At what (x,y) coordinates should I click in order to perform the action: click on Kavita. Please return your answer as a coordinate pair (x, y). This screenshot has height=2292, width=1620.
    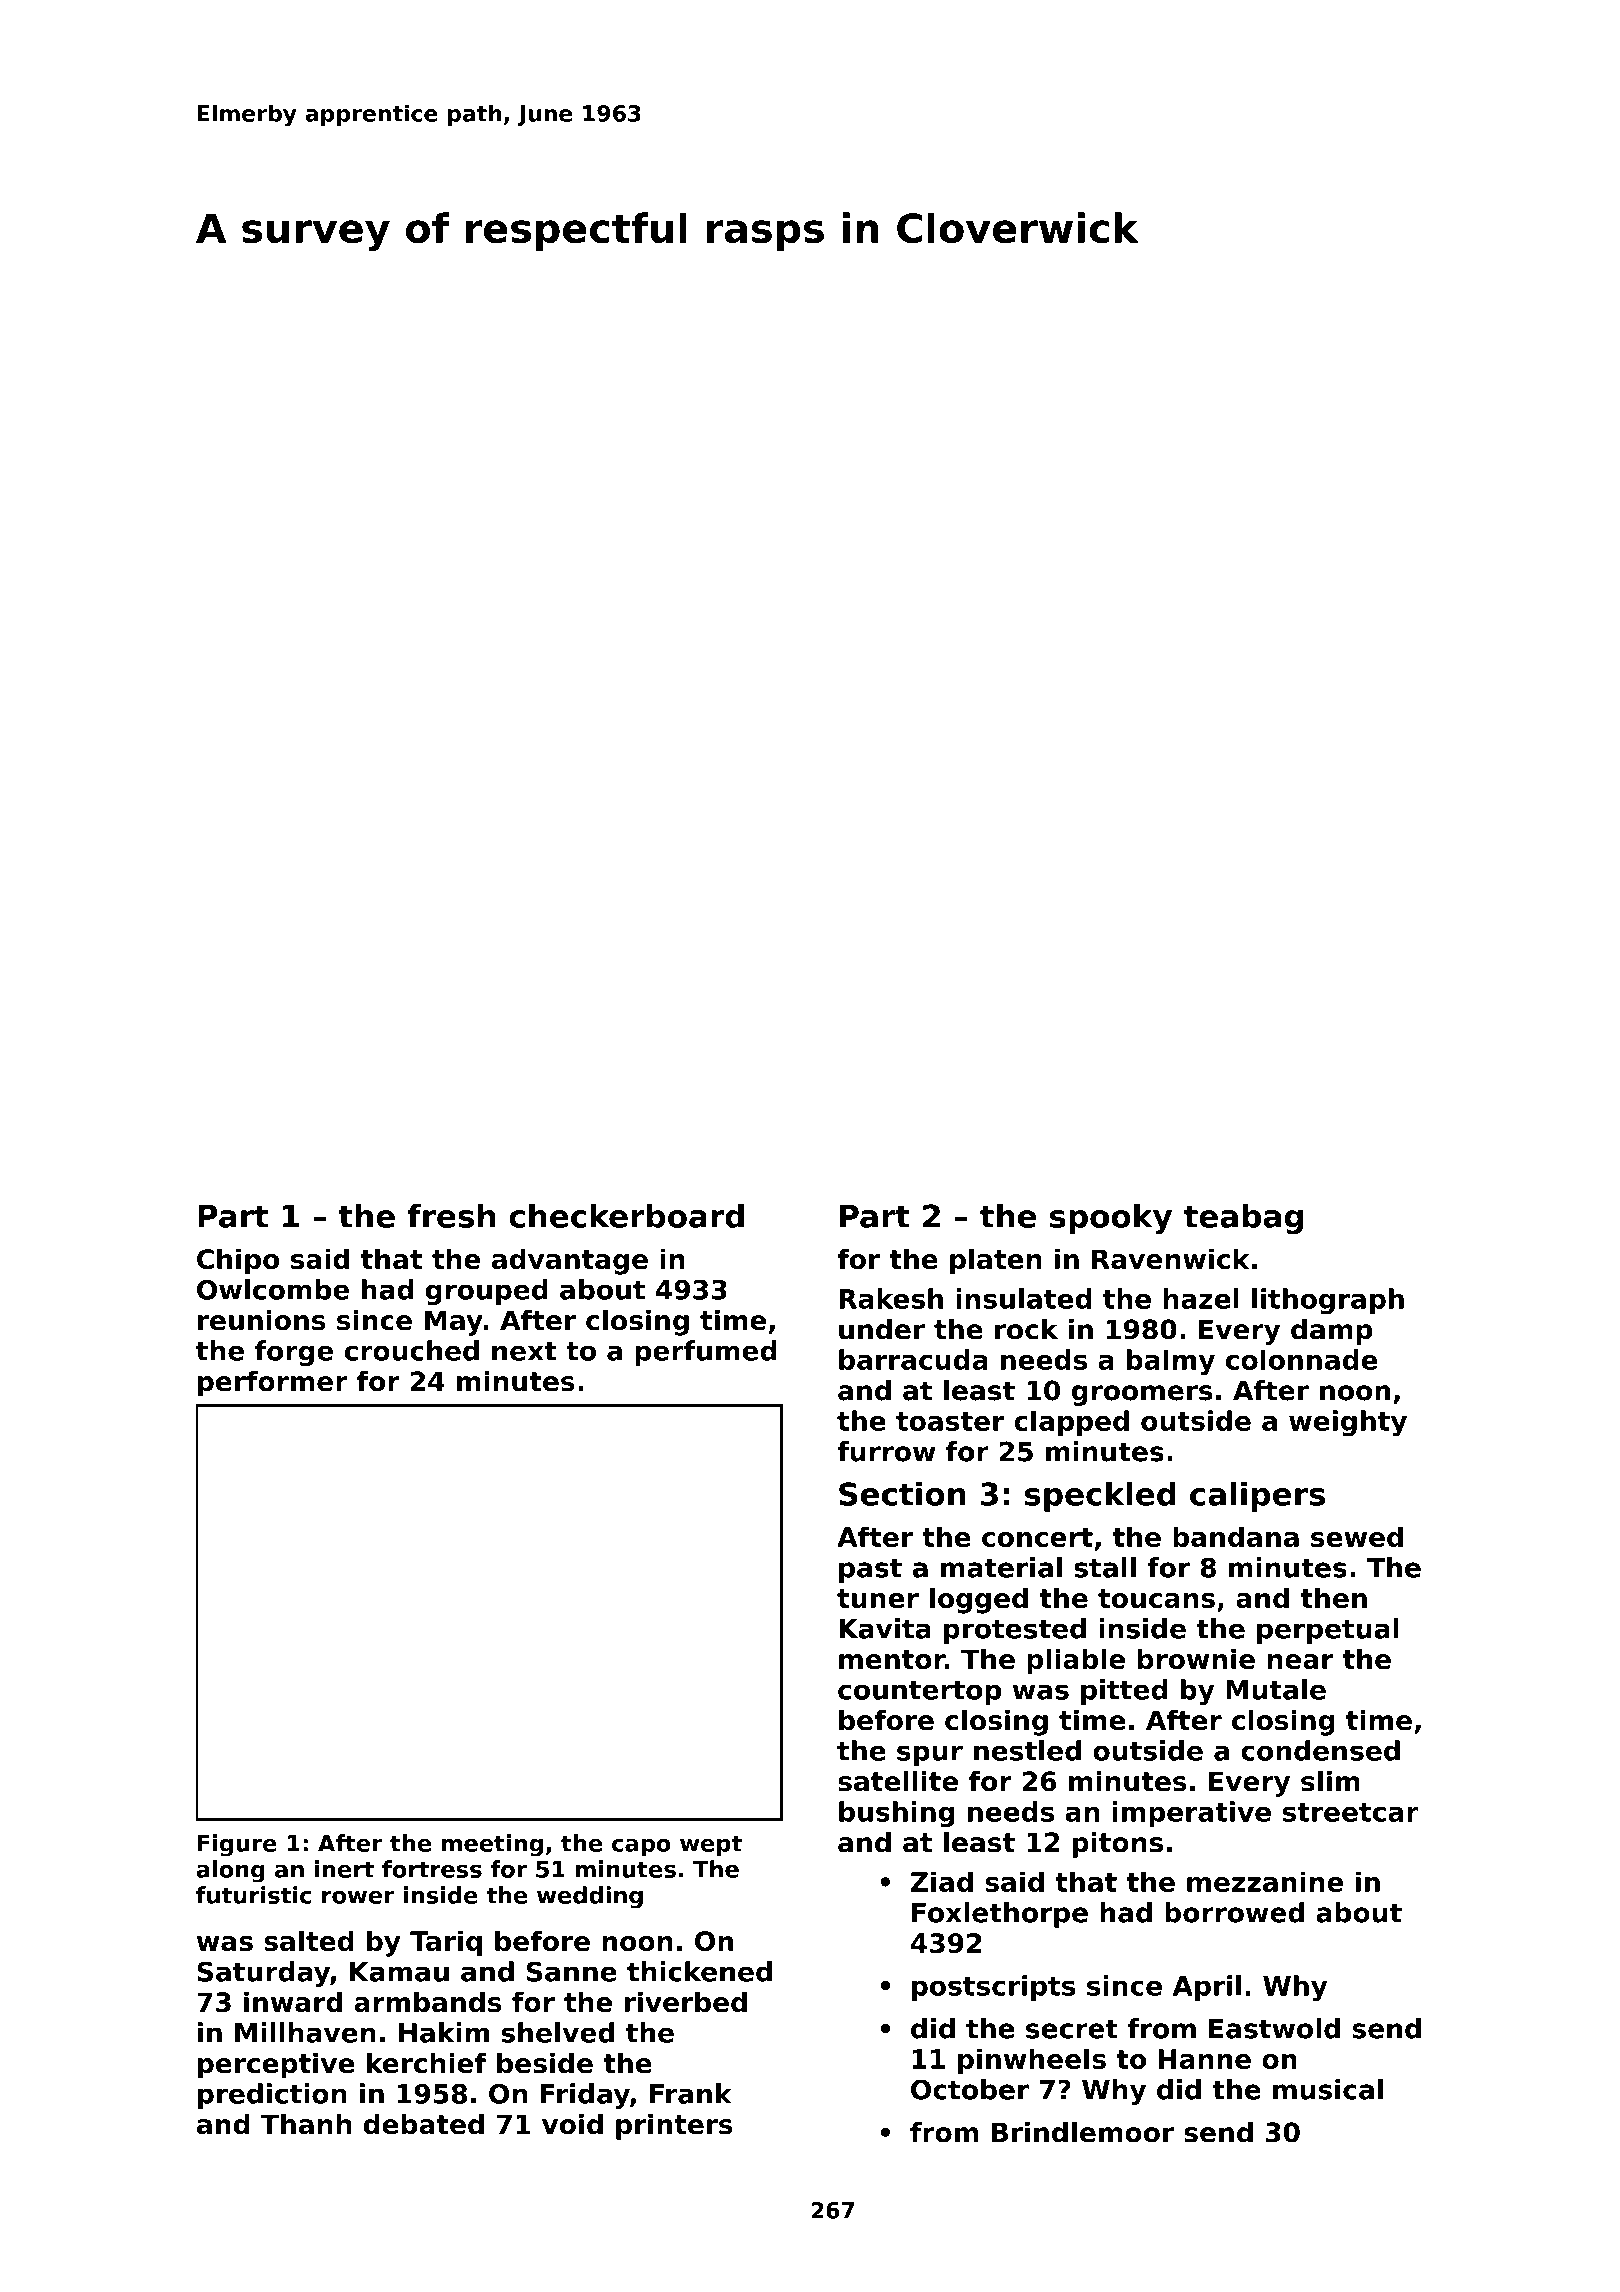
    Looking at the image, I should click on (885, 1628).
